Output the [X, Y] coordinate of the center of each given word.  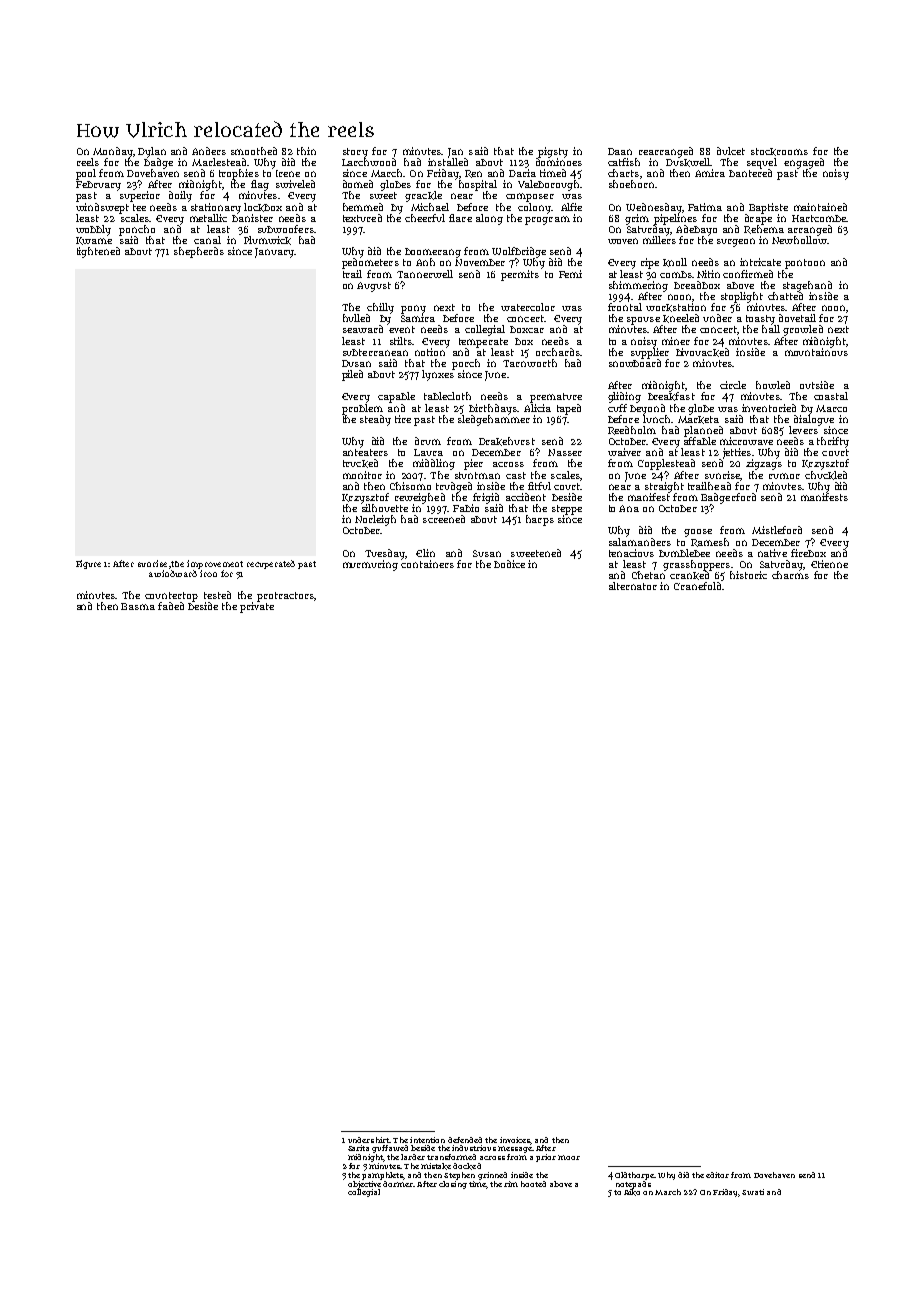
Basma [138, 606]
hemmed [363, 207]
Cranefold [697, 586]
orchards [558, 352]
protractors [285, 597]
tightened [98, 252]
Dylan [152, 152]
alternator [633, 586]
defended [465, 1140]
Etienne [829, 564]
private [257, 607]
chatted [785, 296]
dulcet [731, 151]
